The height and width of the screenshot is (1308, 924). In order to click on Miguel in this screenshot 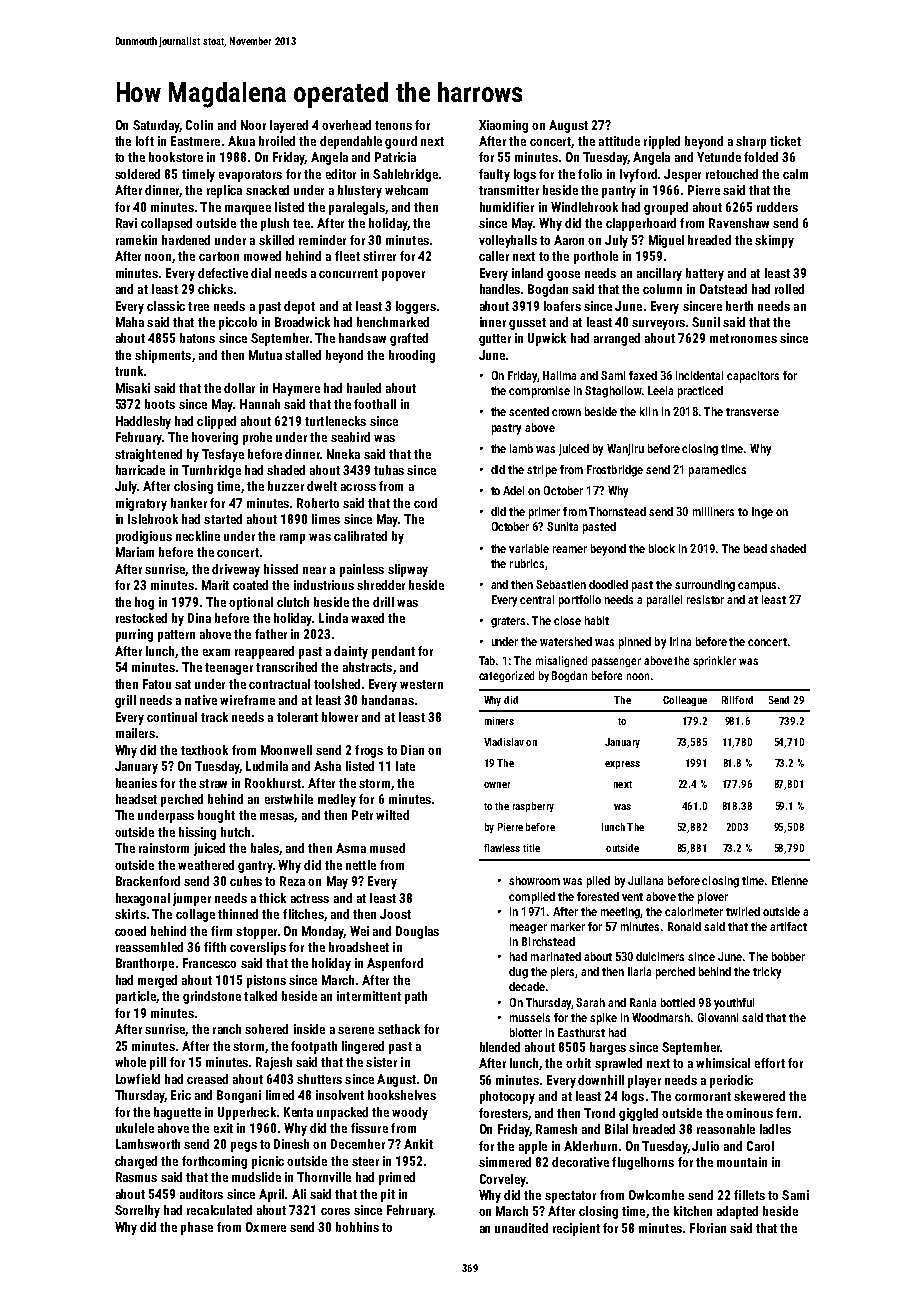, I will do `click(666, 241)`.
